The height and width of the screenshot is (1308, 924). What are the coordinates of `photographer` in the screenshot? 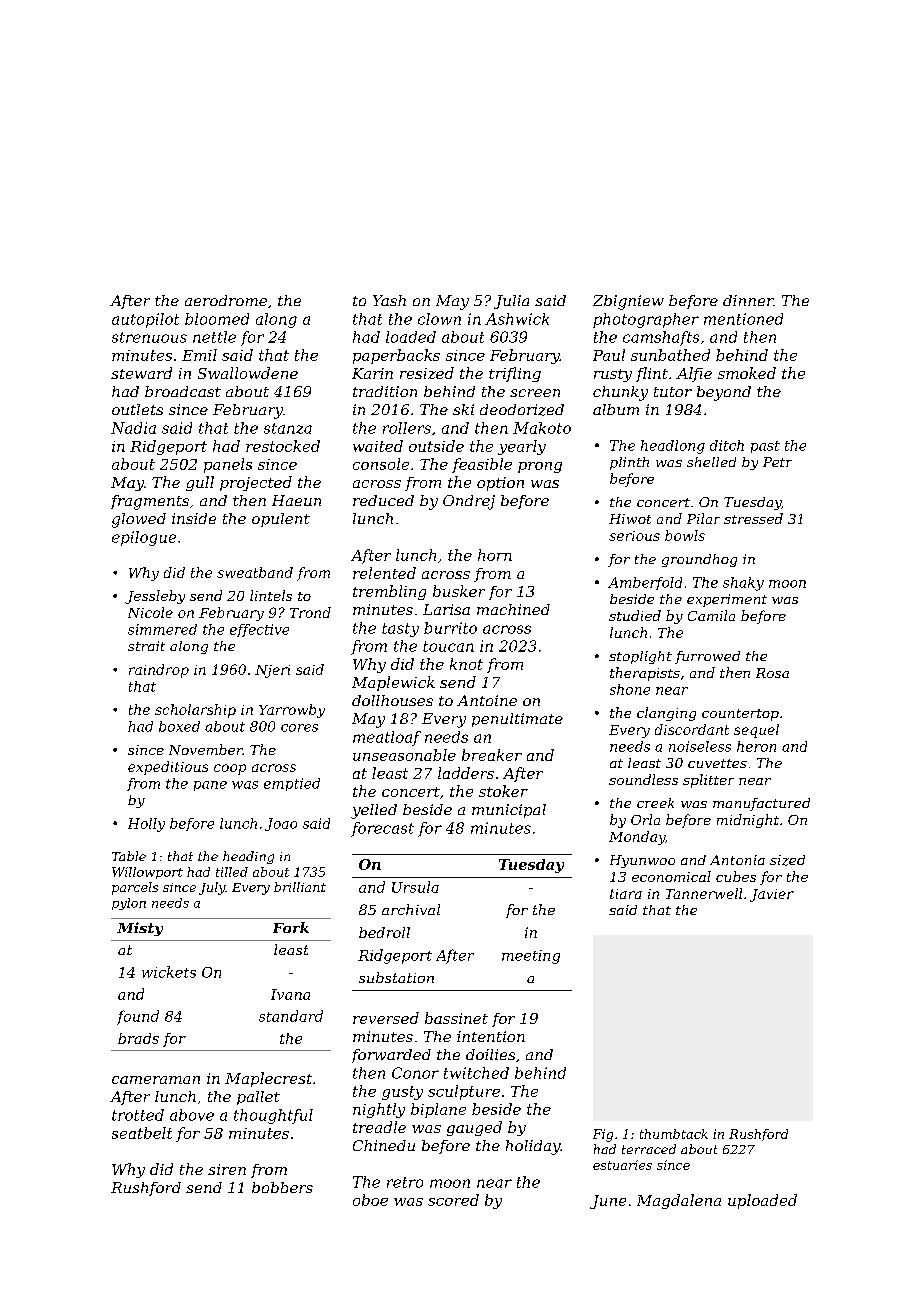 It's located at (646, 320).
